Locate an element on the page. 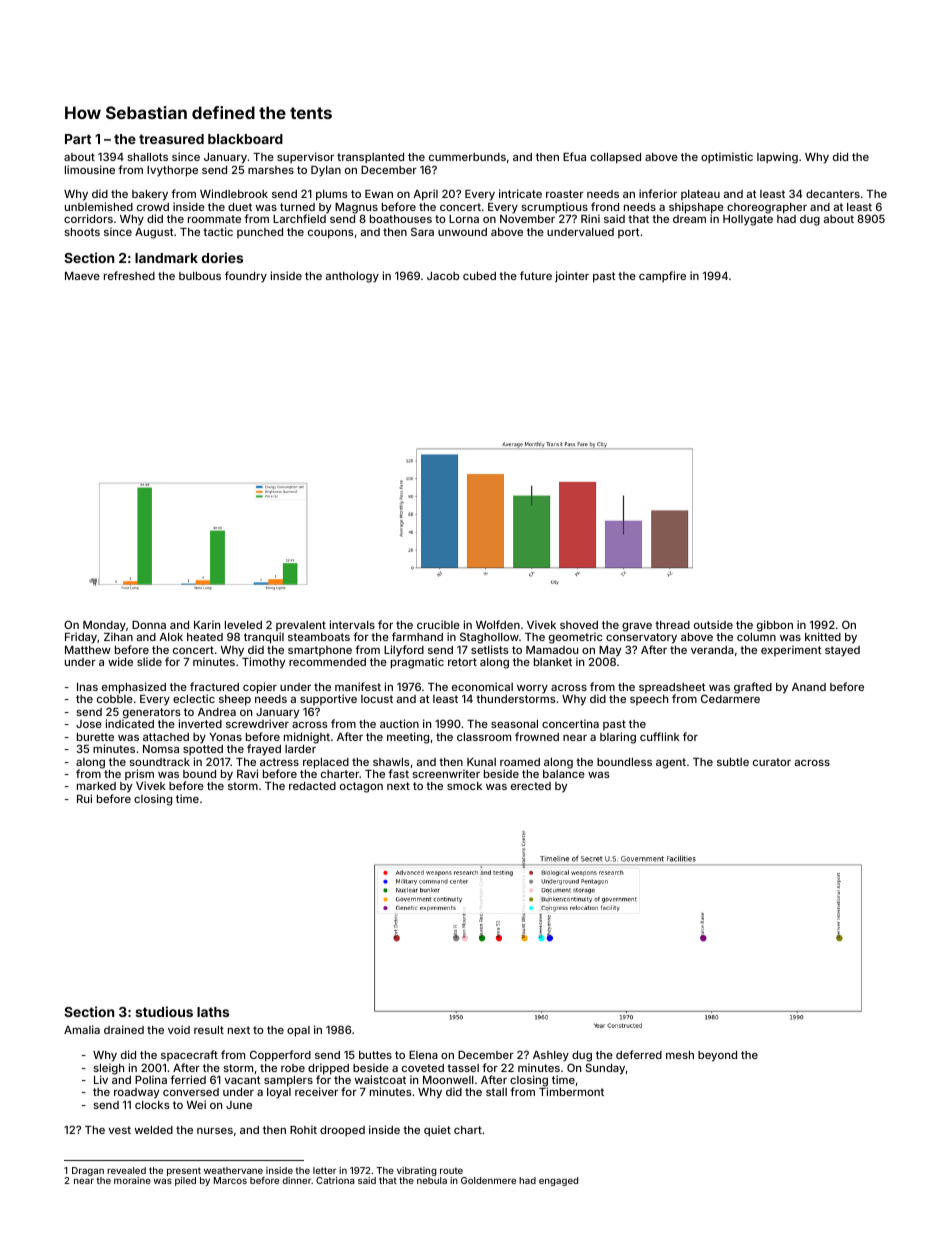 This page has height=1233, width=952. nebula is located at coordinates (432, 1180).
